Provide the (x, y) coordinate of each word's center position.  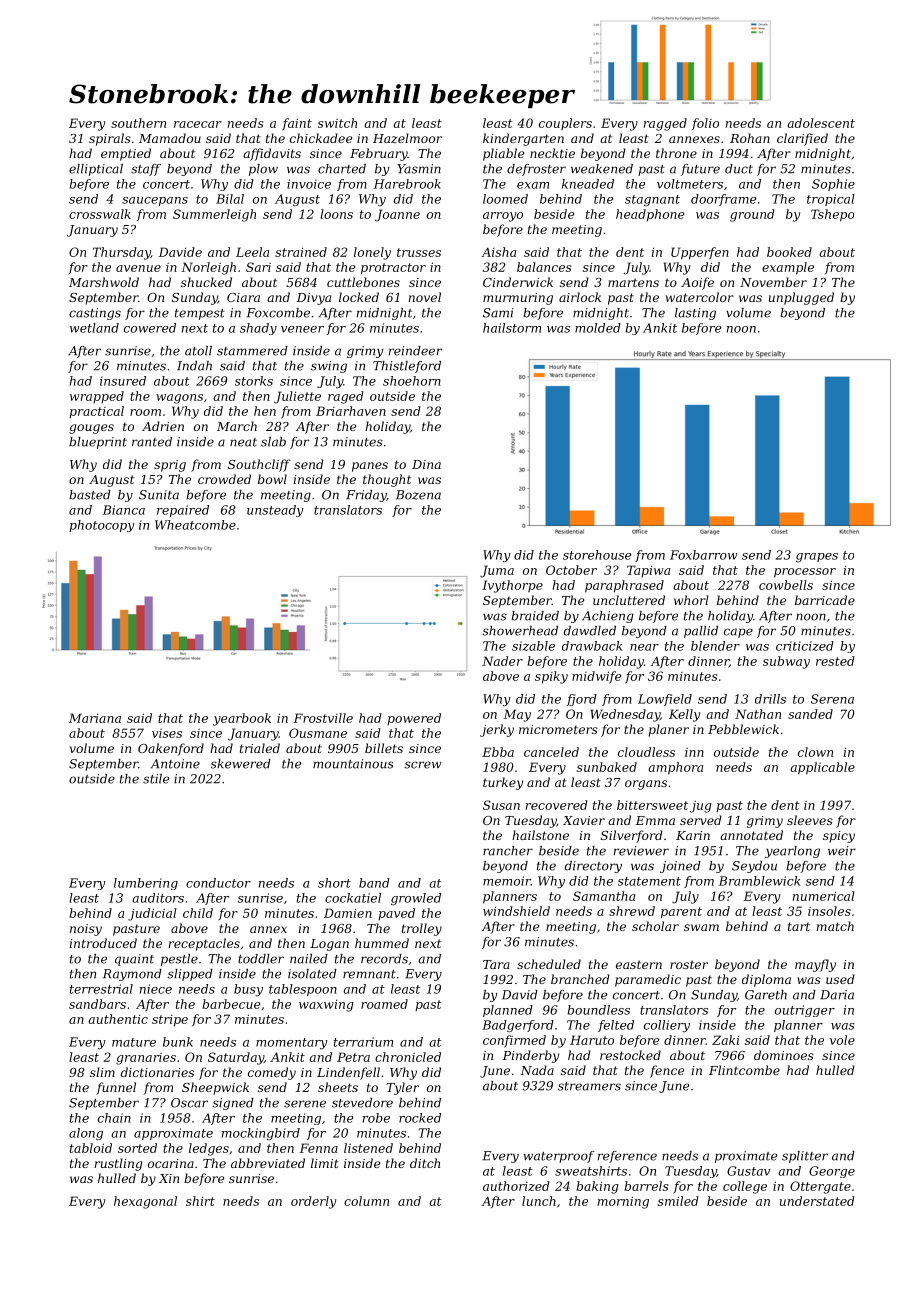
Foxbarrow (704, 555)
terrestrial (101, 989)
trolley (422, 929)
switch (337, 123)
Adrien (163, 426)
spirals (110, 139)
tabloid (91, 1148)
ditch (425, 1163)
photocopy (102, 526)
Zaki (725, 1040)
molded (598, 328)
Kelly (684, 715)
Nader (502, 661)
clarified (802, 139)
